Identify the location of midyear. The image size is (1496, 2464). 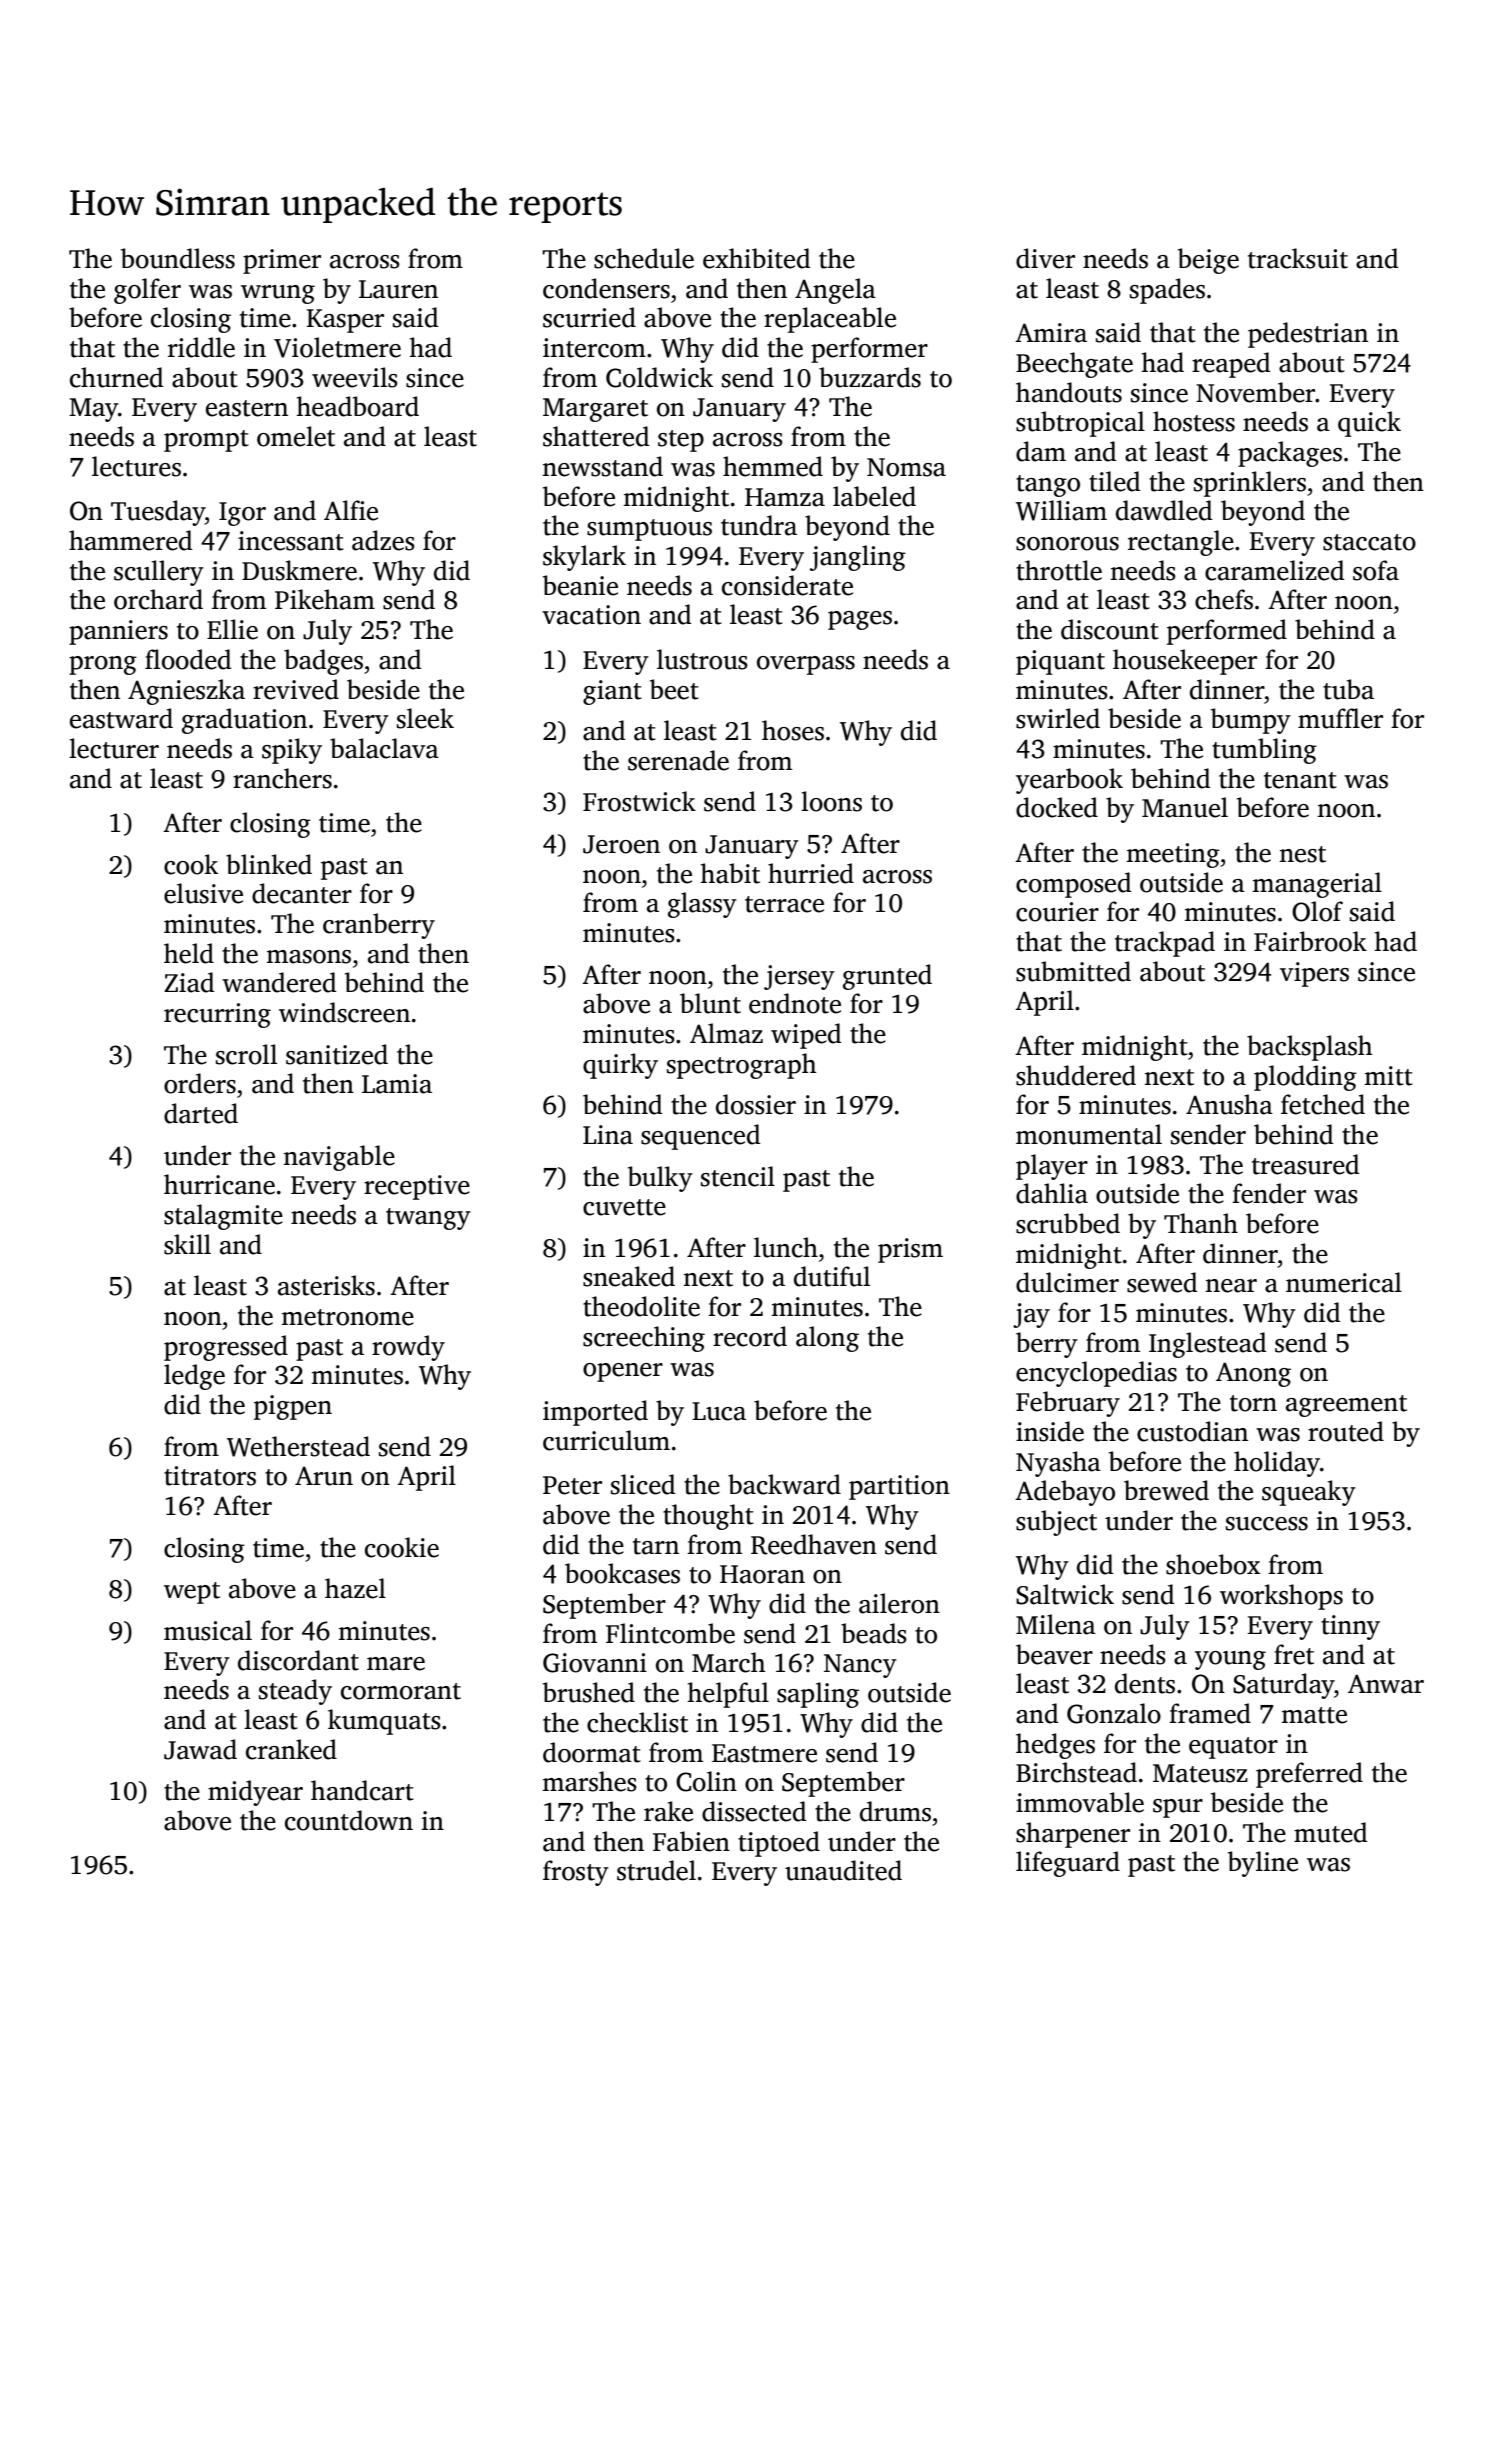
(255, 1793).
